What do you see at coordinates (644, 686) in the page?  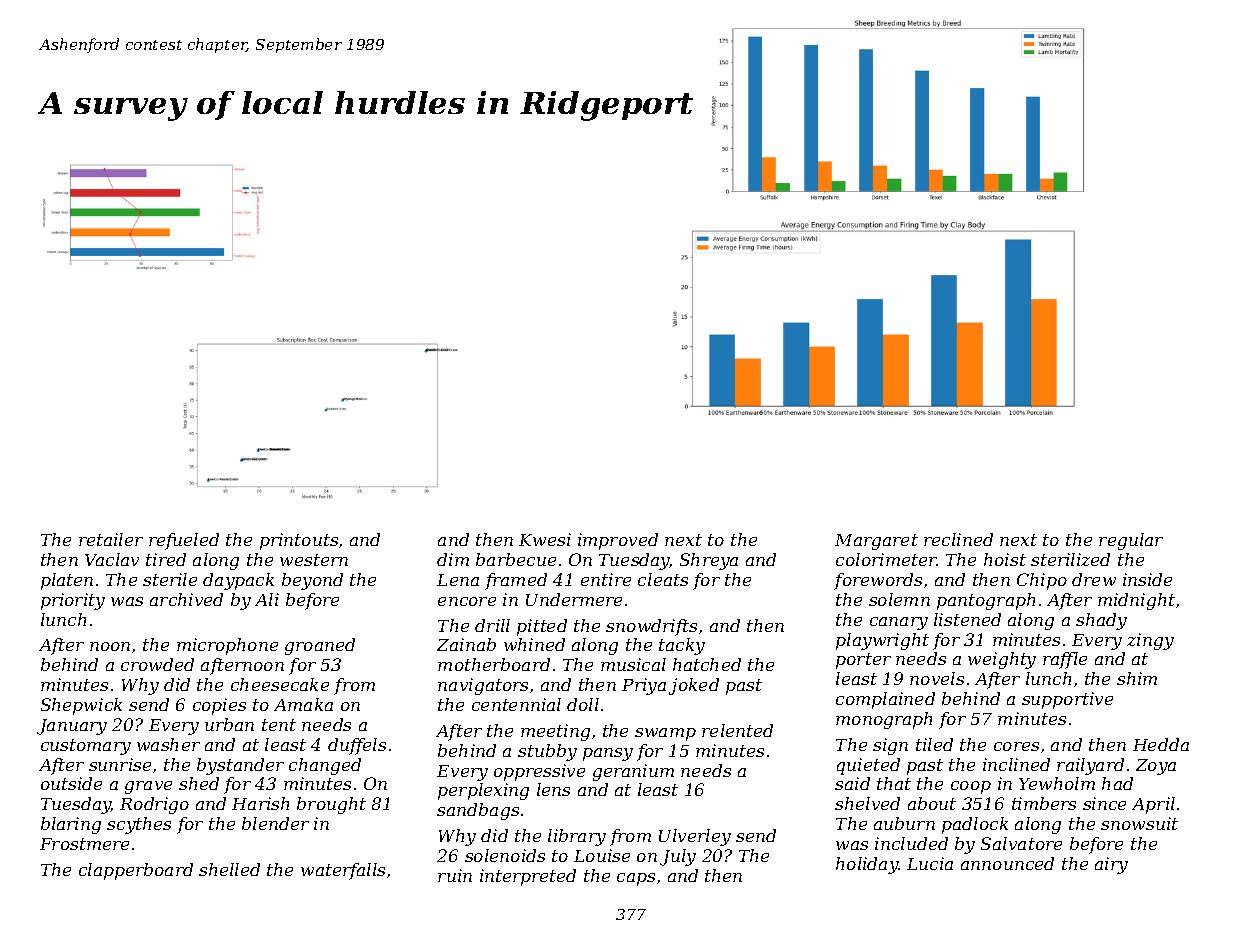 I see `Priya` at bounding box center [644, 686].
